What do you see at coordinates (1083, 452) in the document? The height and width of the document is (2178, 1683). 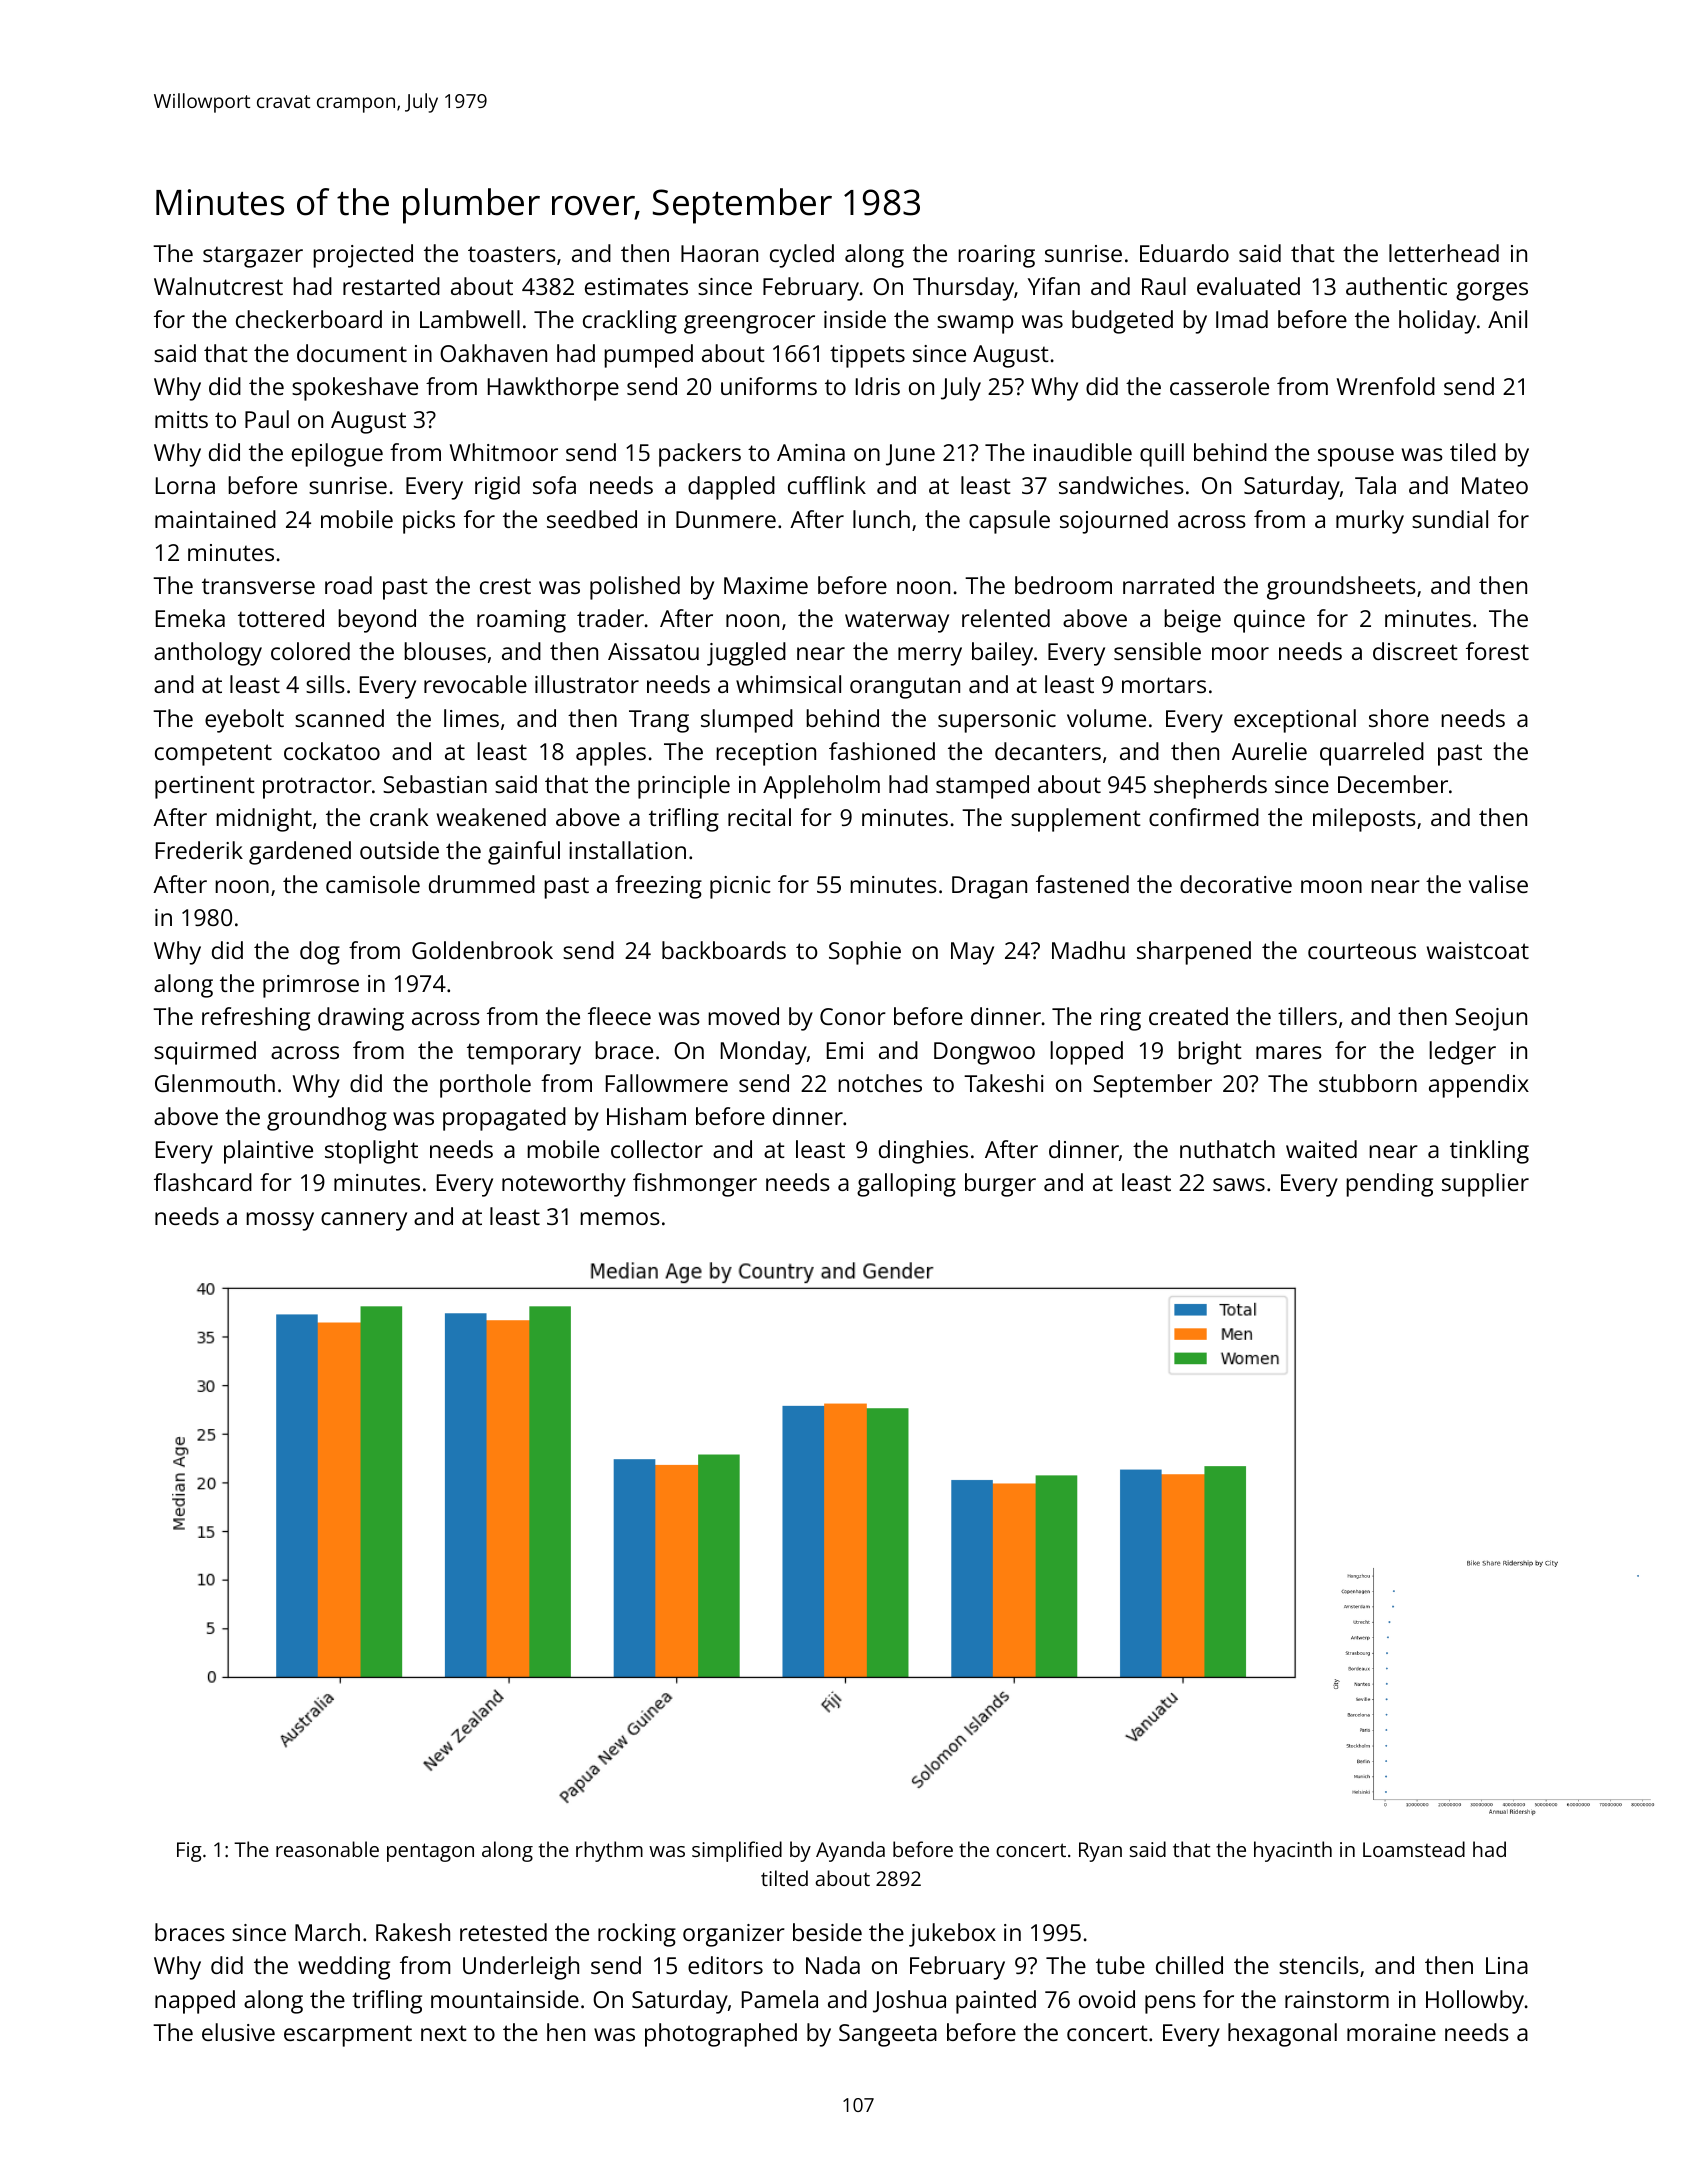 I see `inaudible` at bounding box center [1083, 452].
